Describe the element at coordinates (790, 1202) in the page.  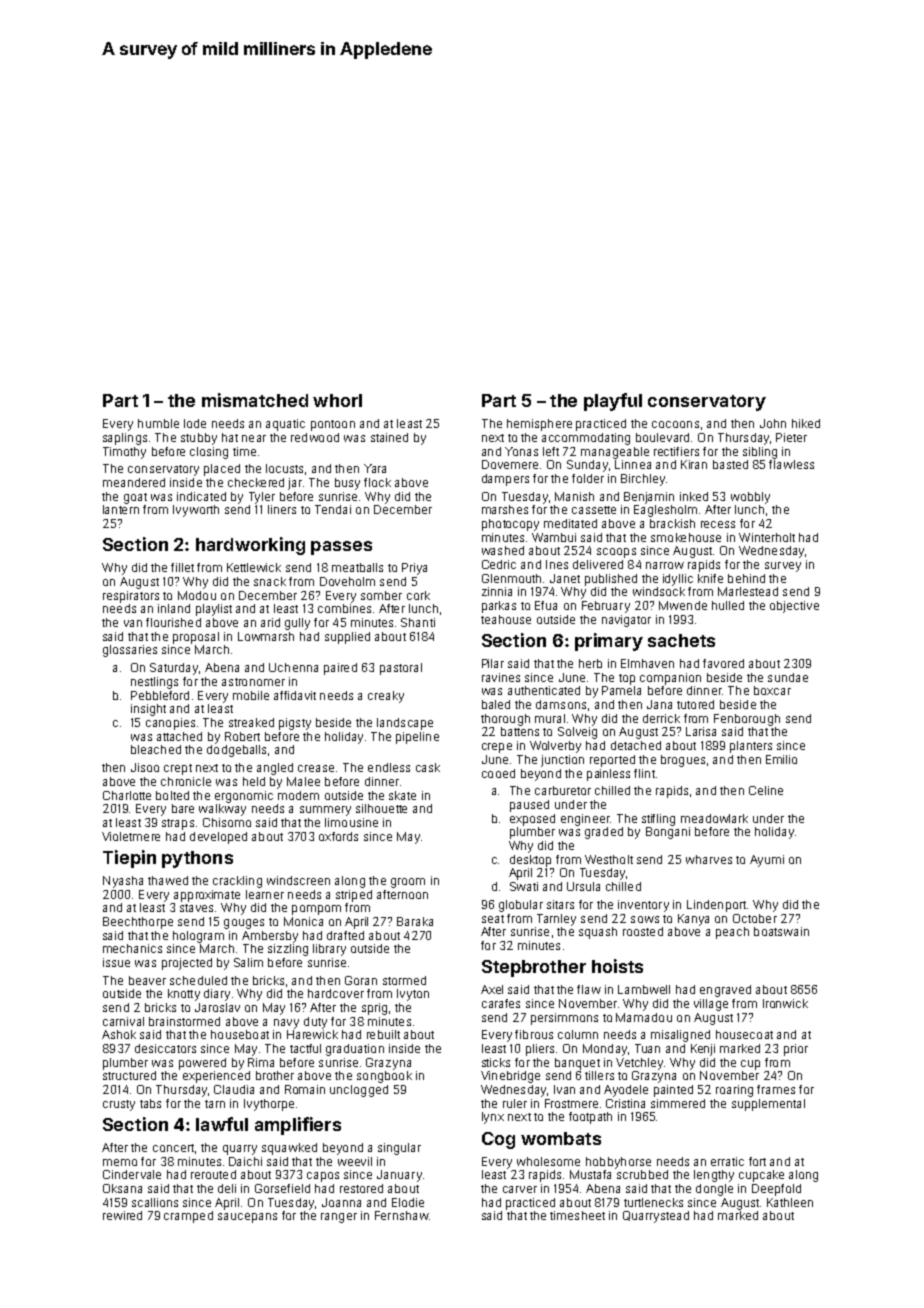
I see `Kathleen` at that location.
